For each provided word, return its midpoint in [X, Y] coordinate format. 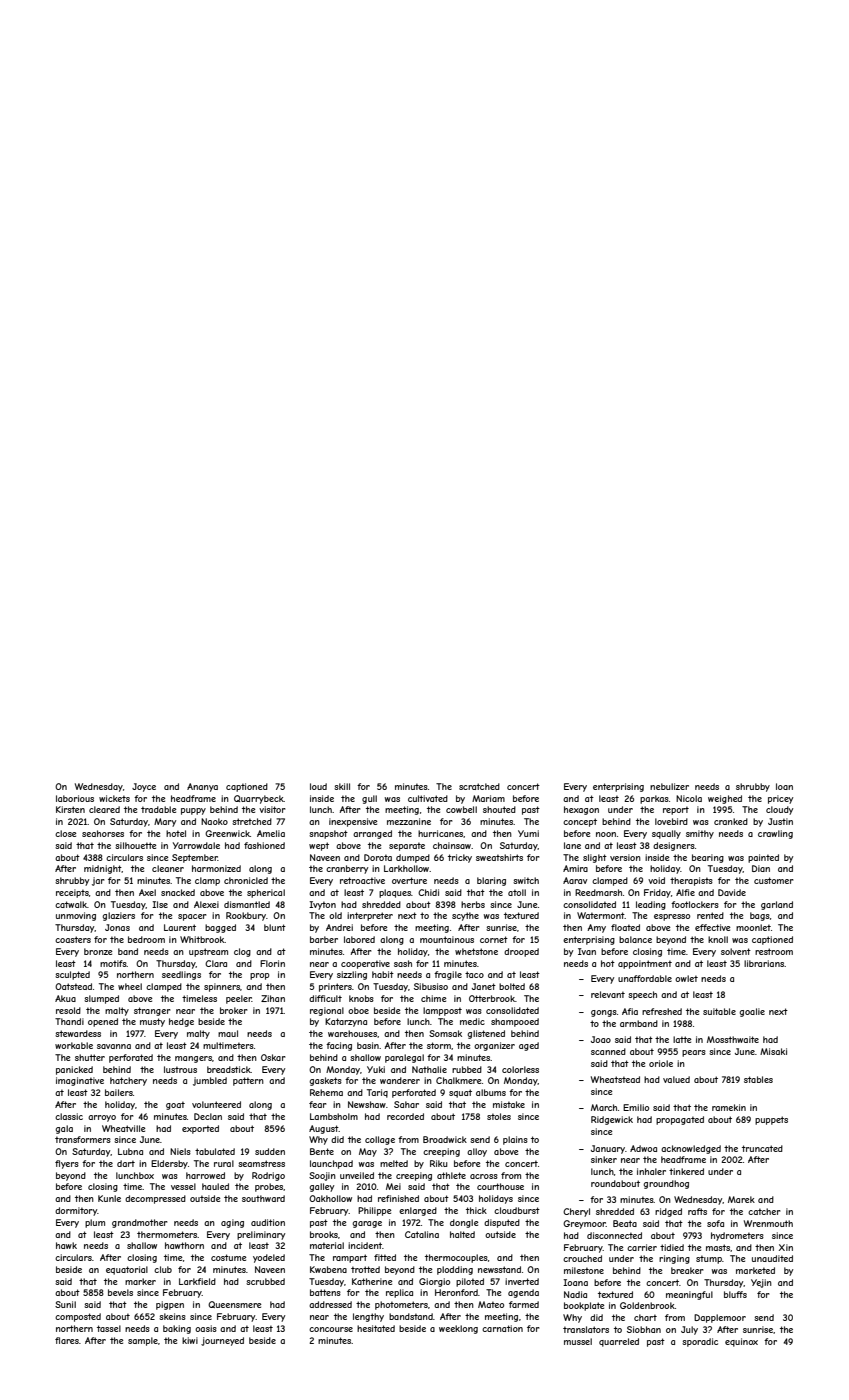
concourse [331, 1329]
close [66, 833]
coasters [73, 939]
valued [676, 1079]
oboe [358, 1010]
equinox [741, 1342]
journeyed [222, 1341]
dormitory [76, 1211]
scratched [479, 786]
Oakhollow [330, 1198]
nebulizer [669, 786]
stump [709, 1259]
